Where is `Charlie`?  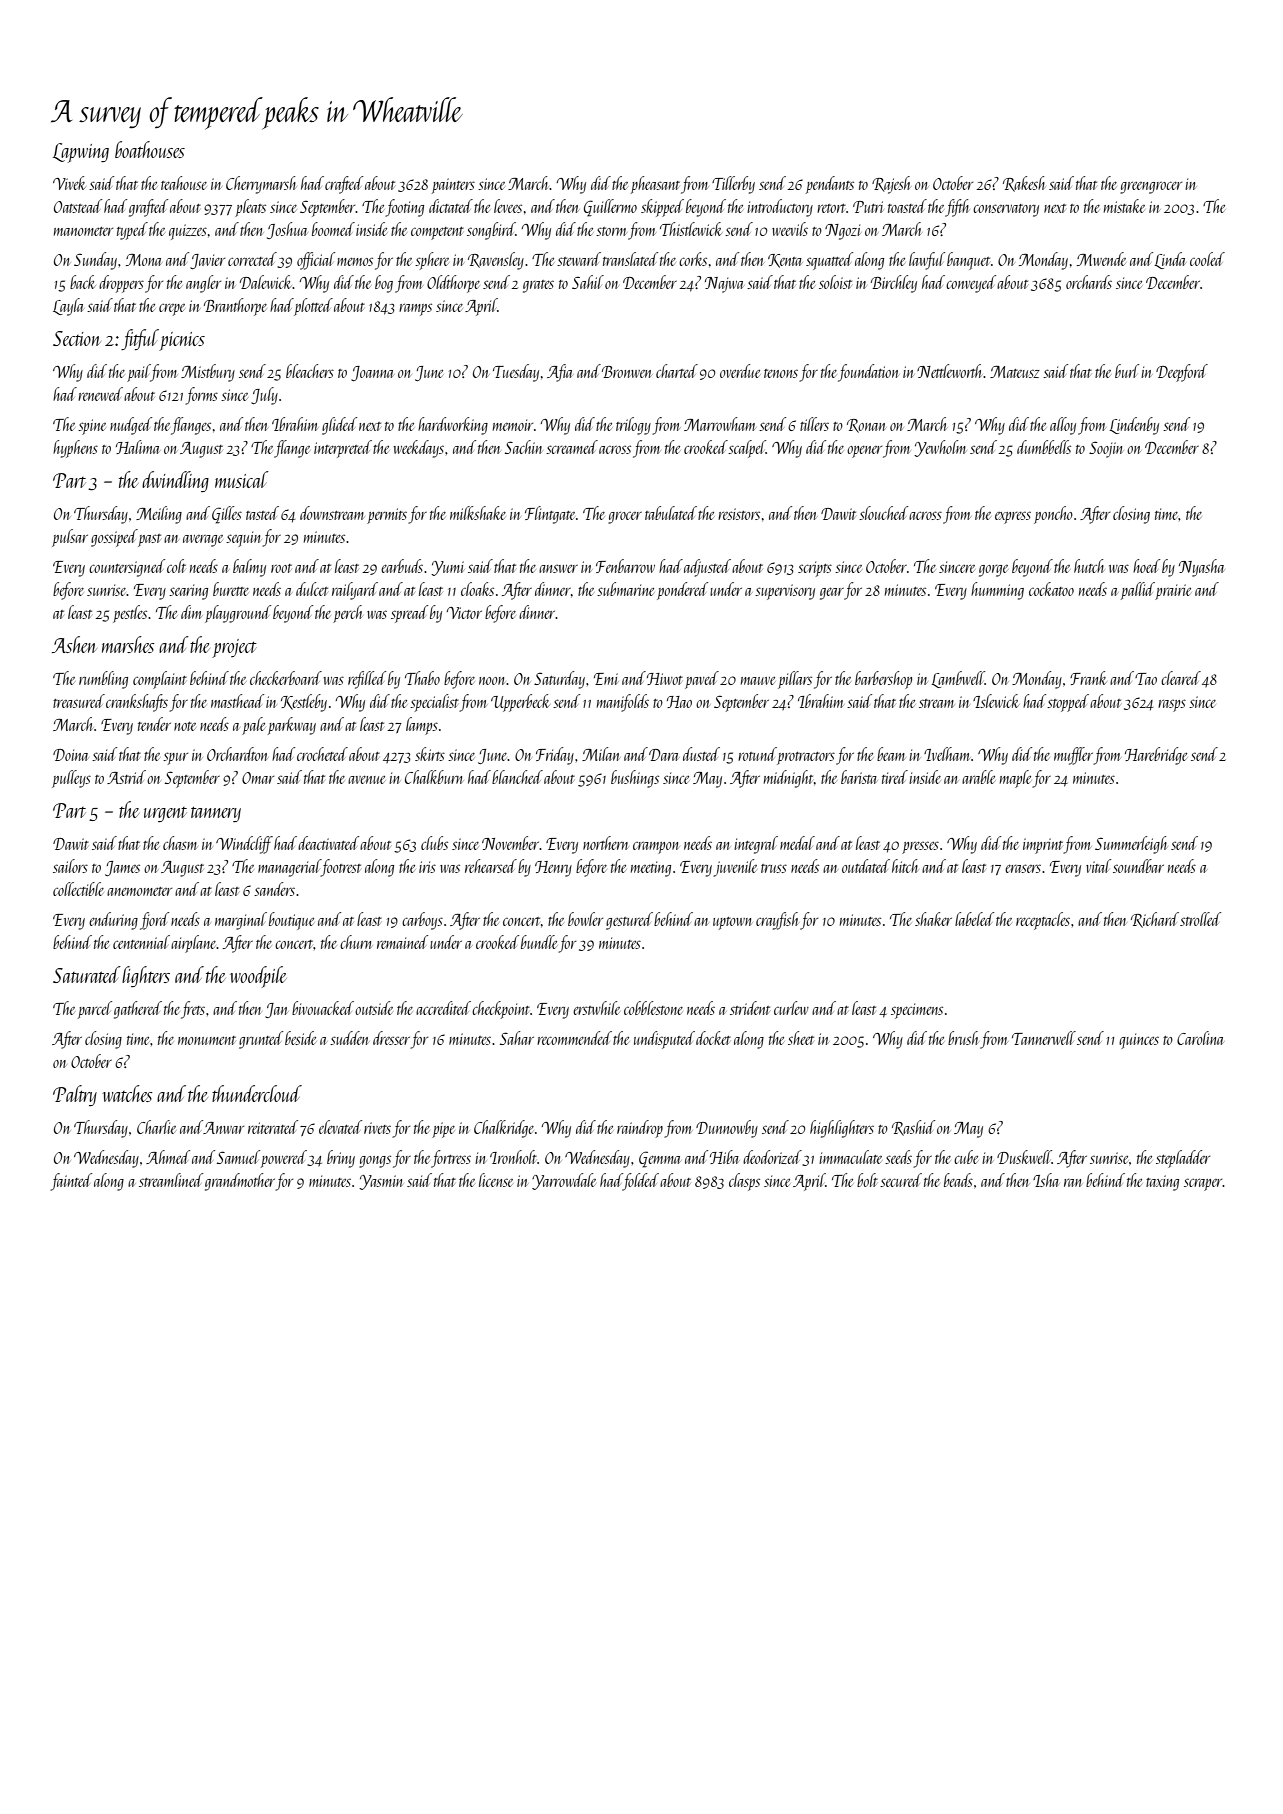
Charlie is located at coordinates (156, 1127).
